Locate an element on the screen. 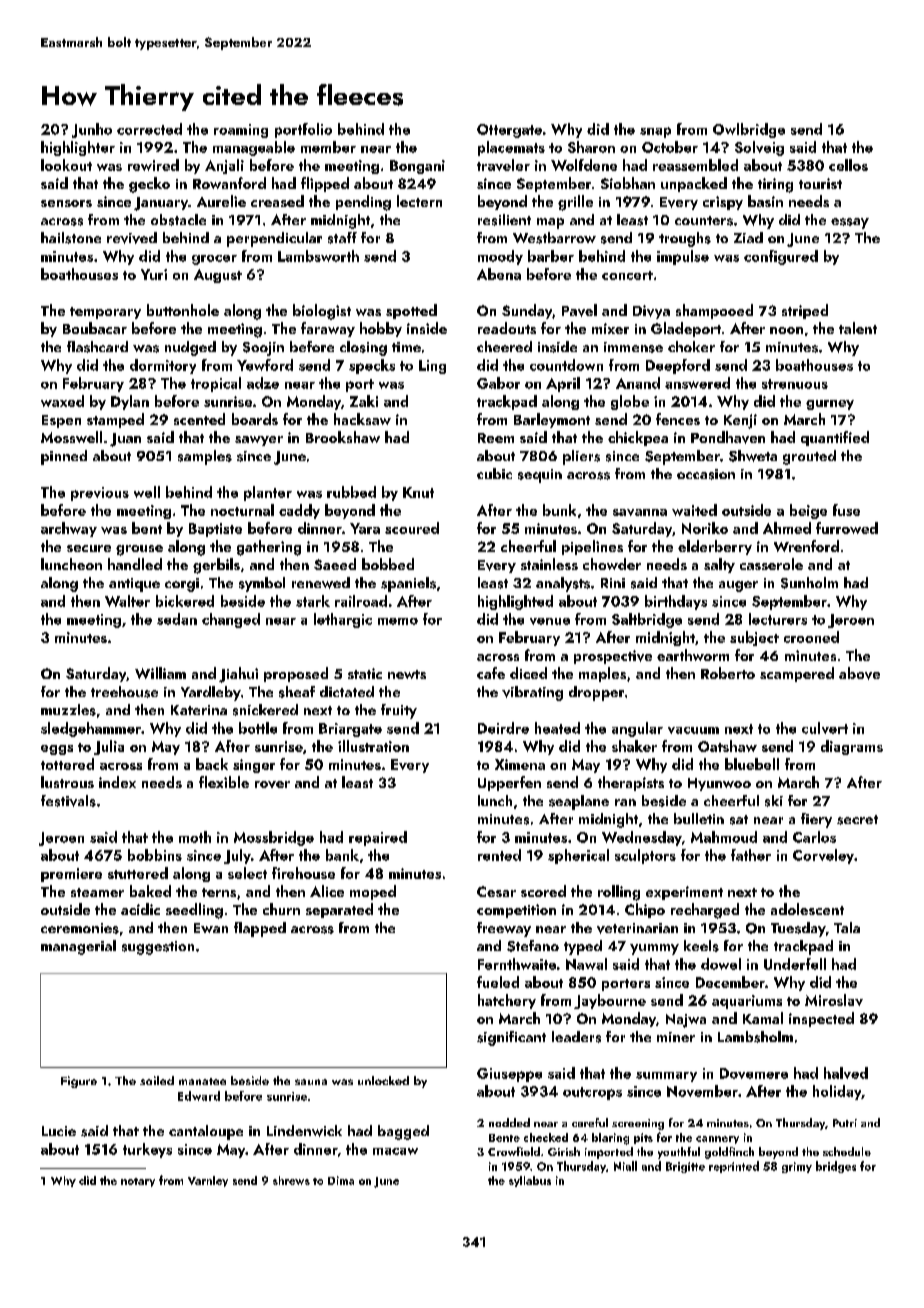 This screenshot has width=924, height=1308. birthdays is located at coordinates (676, 602).
